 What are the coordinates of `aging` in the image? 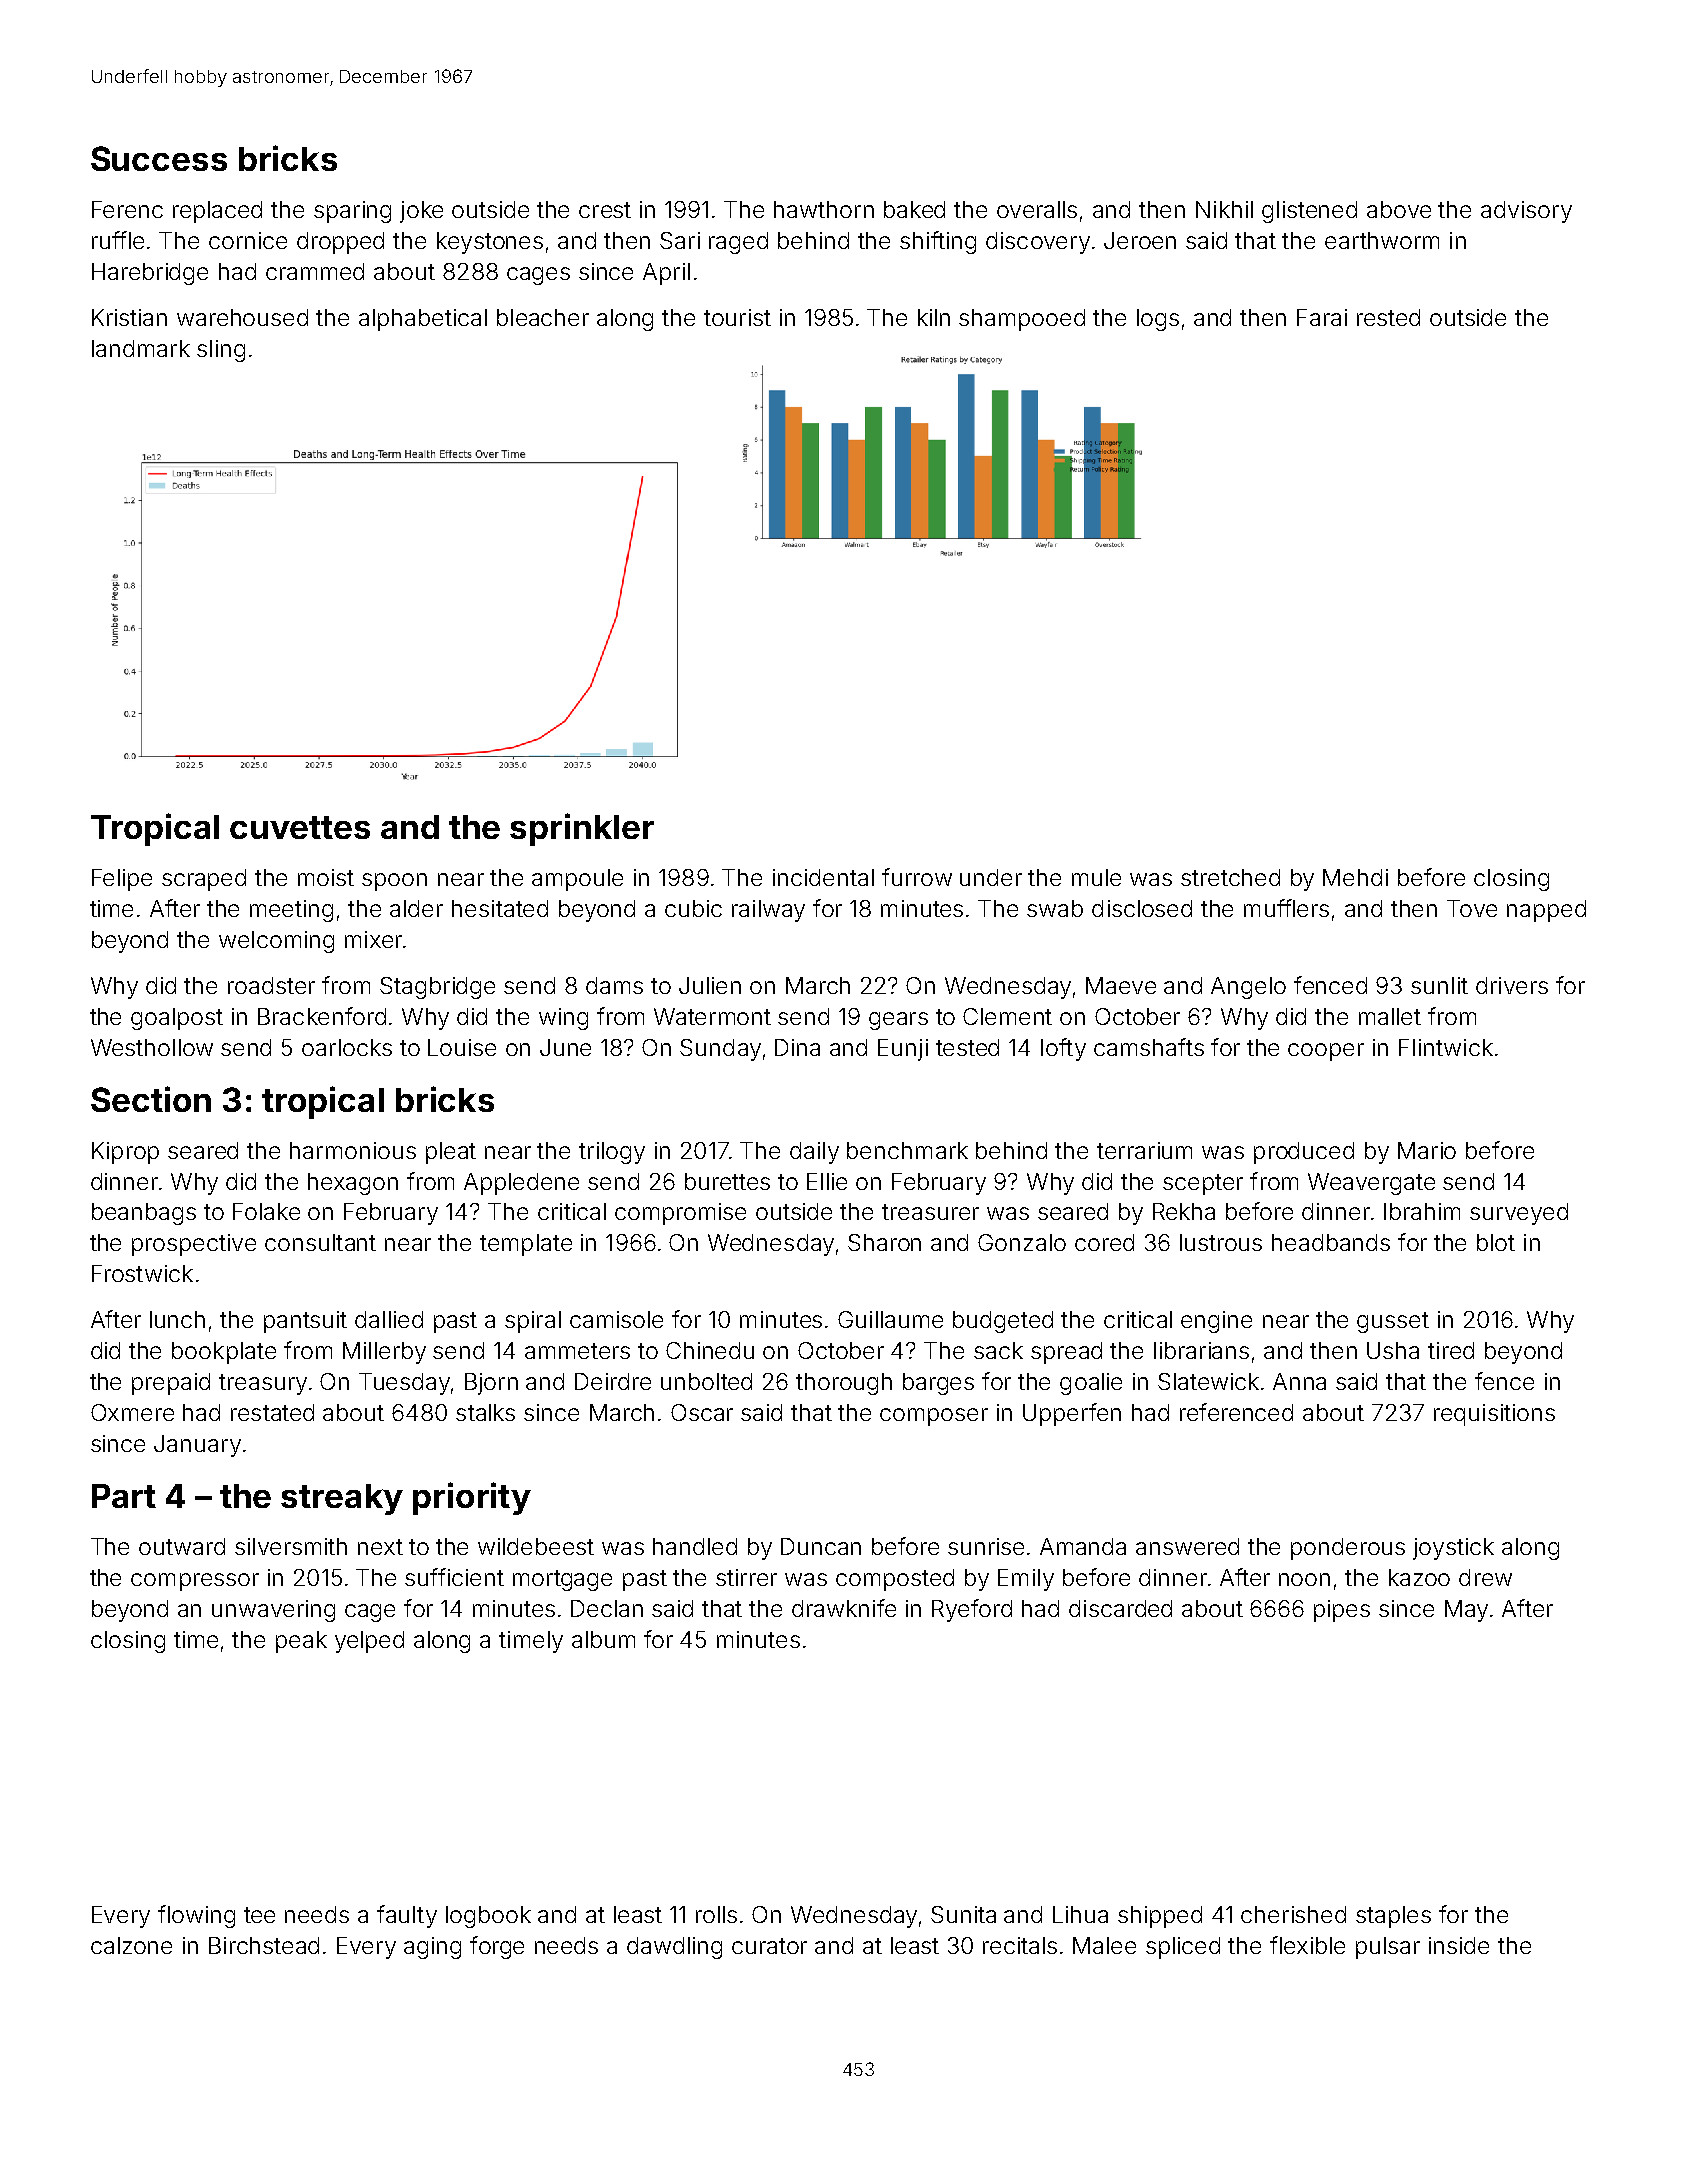 It's located at (432, 1948).
